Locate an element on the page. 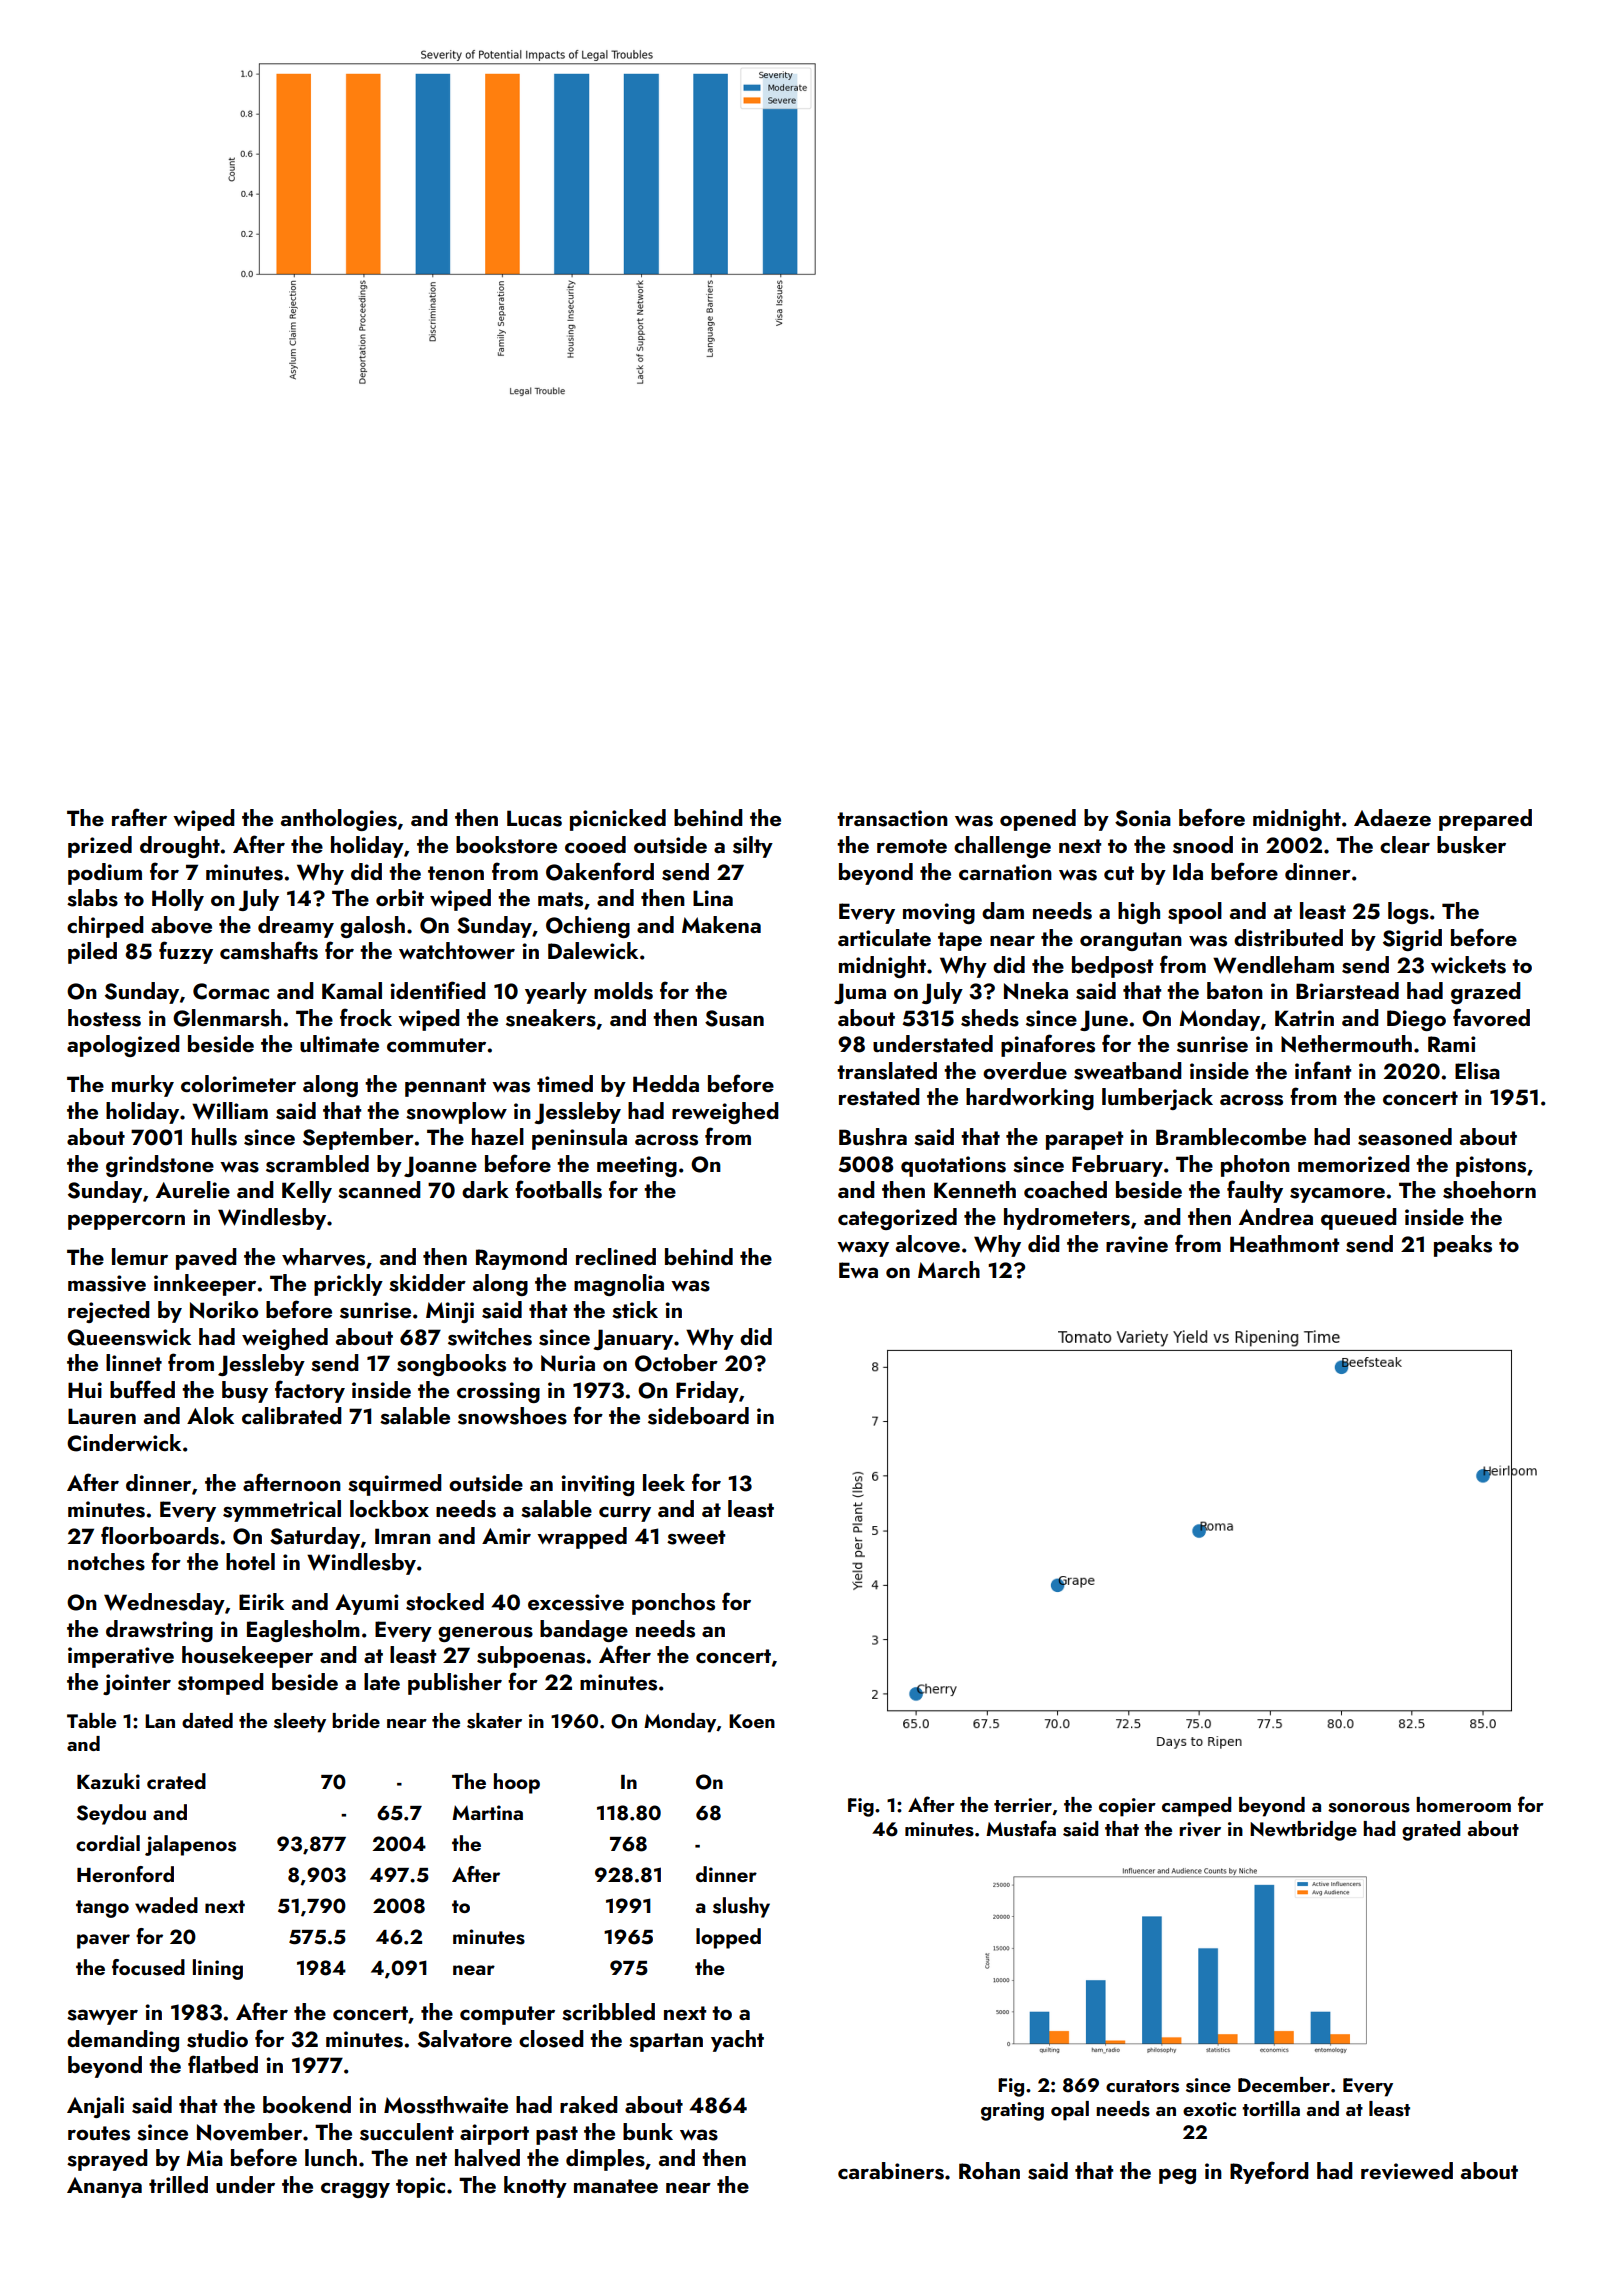 This page has height=2292, width=1620. lockbox is located at coordinates (389, 1508).
